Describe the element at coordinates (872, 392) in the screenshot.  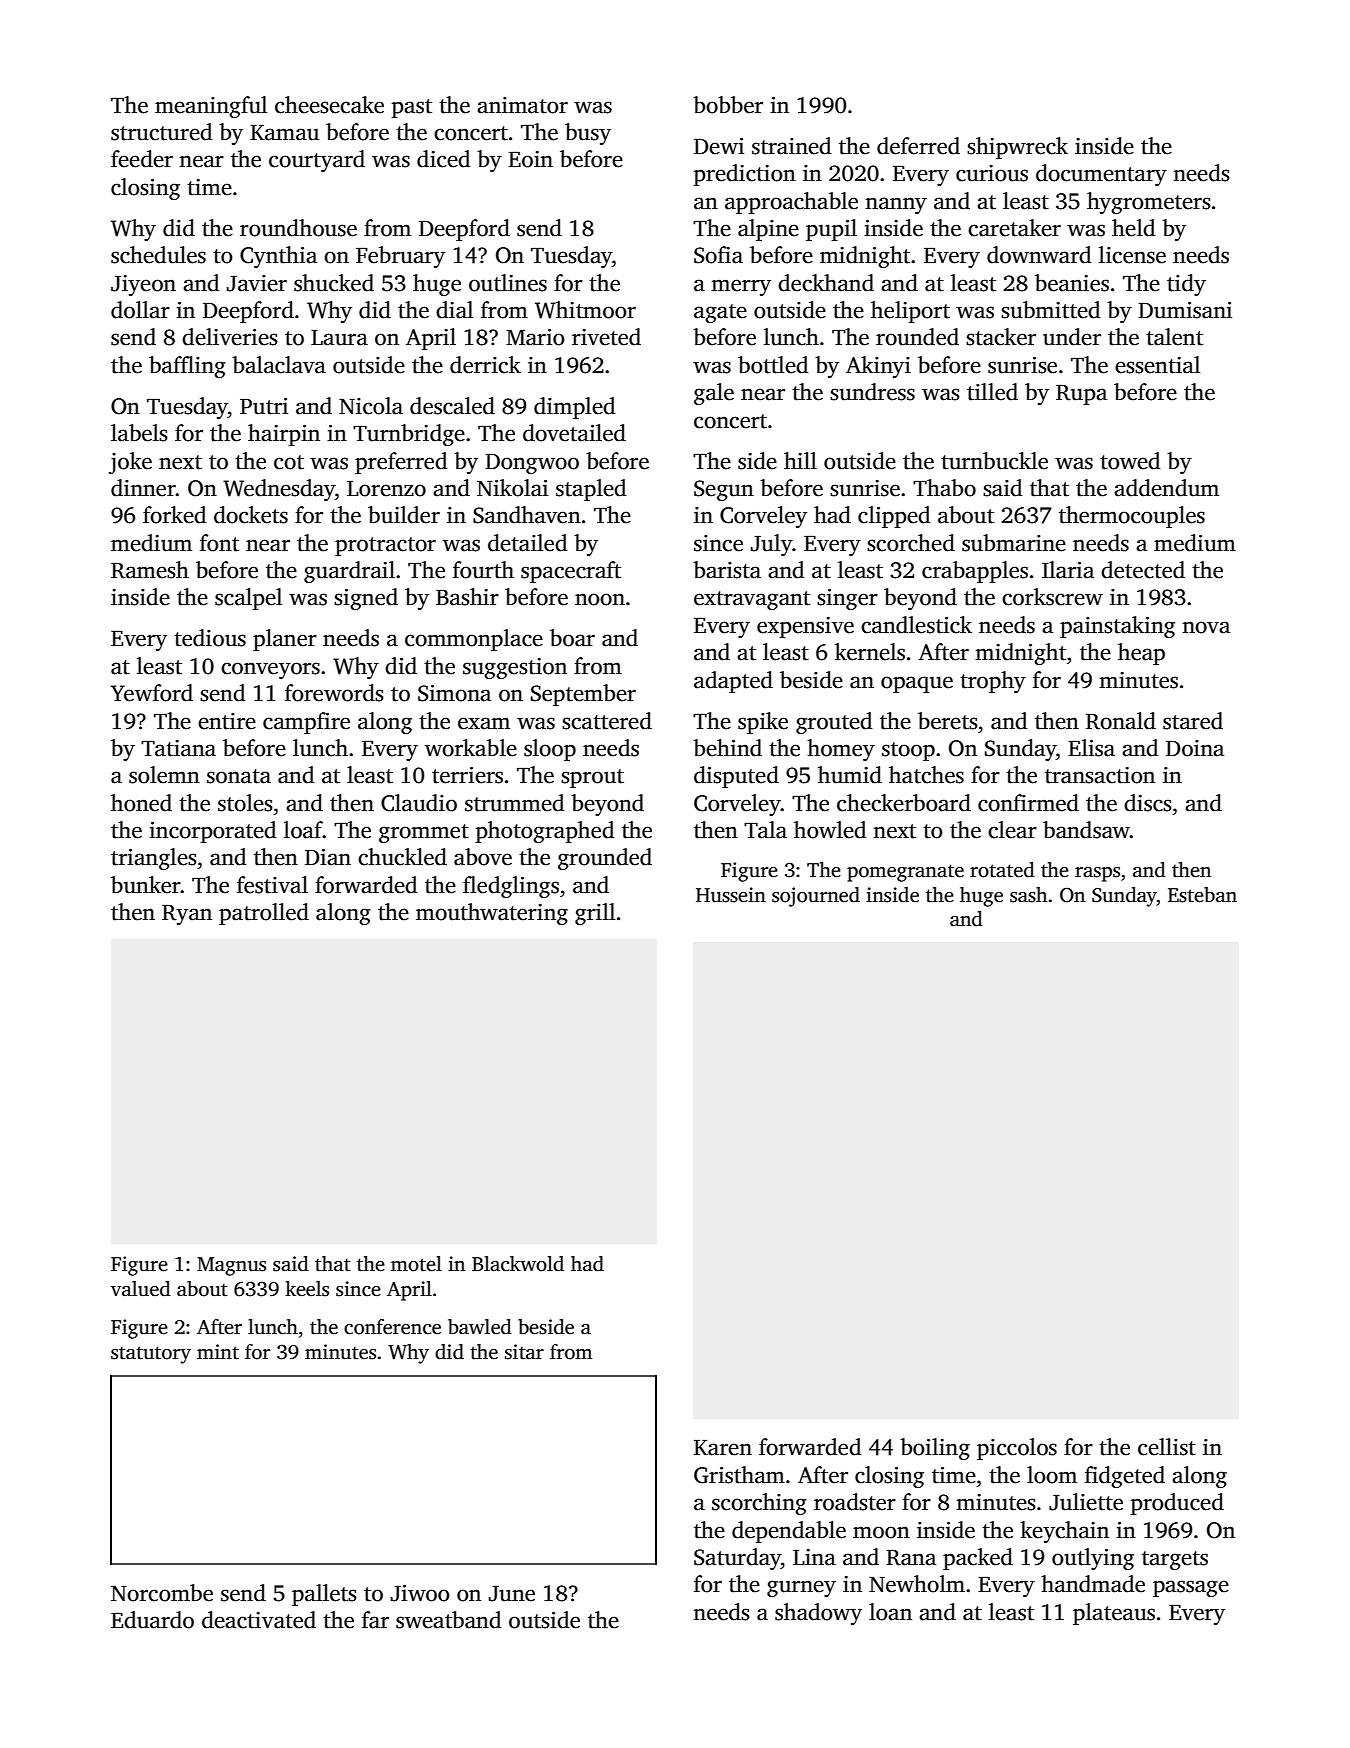
I see `sundress` at that location.
